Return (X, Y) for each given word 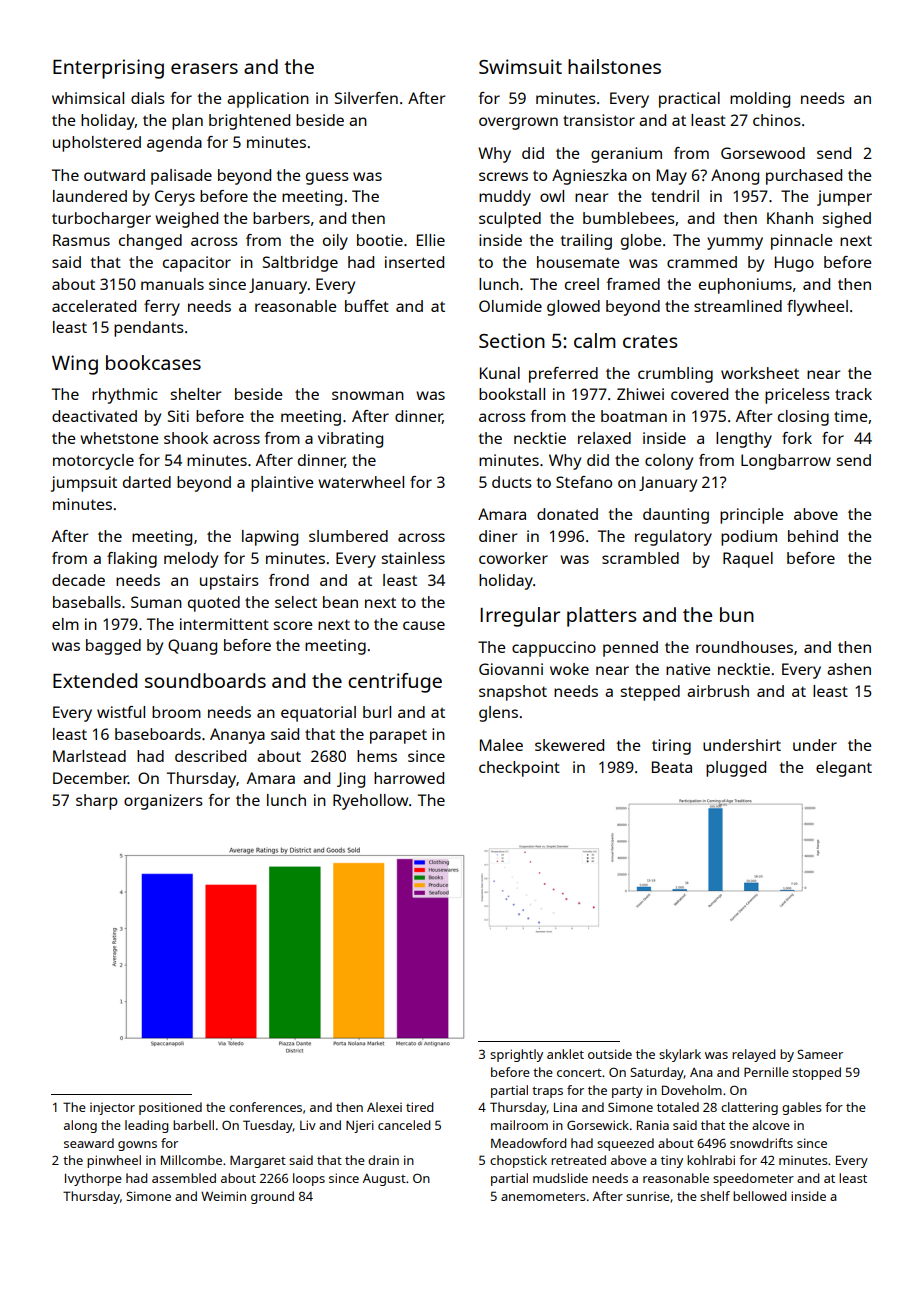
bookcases (153, 362)
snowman (368, 395)
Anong (735, 177)
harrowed (409, 778)
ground (272, 1197)
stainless (413, 558)
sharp (97, 802)
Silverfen (366, 98)
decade (78, 580)
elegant (844, 769)
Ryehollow (370, 802)
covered (699, 394)
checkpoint (519, 769)
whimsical (88, 98)
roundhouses (744, 647)
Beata (672, 767)
